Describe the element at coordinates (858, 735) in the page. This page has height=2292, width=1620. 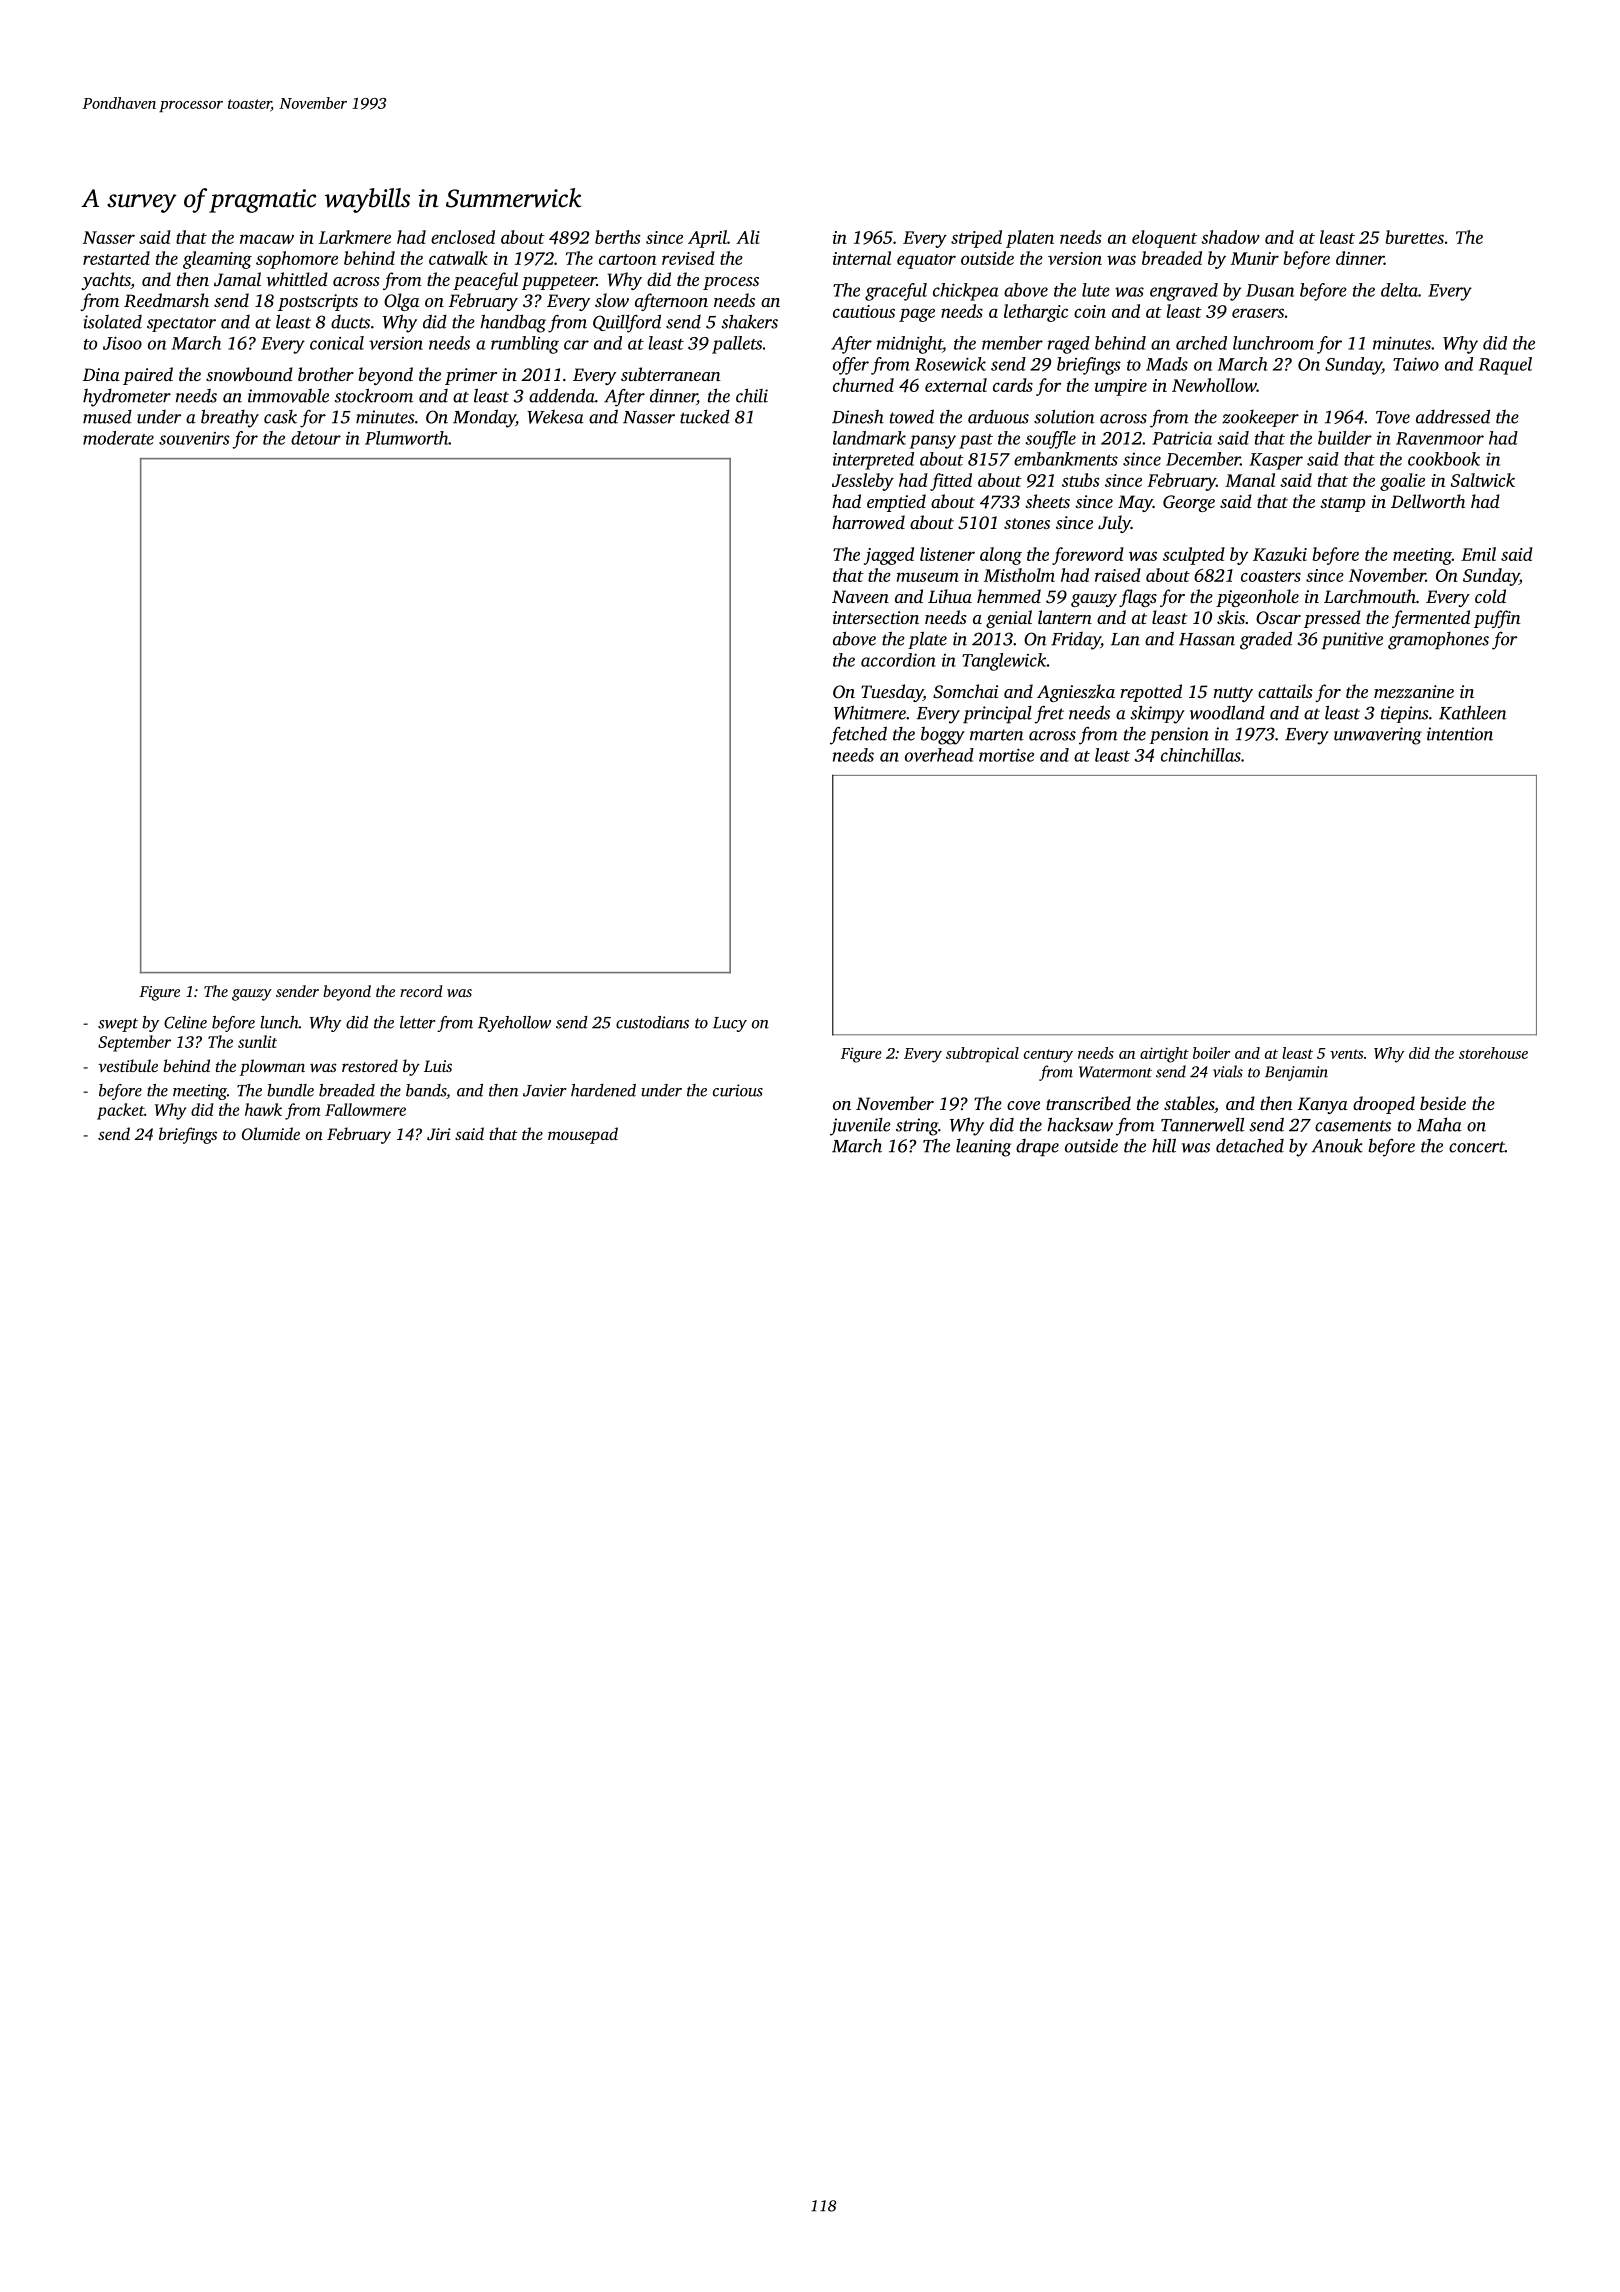
I see `fetched` at that location.
